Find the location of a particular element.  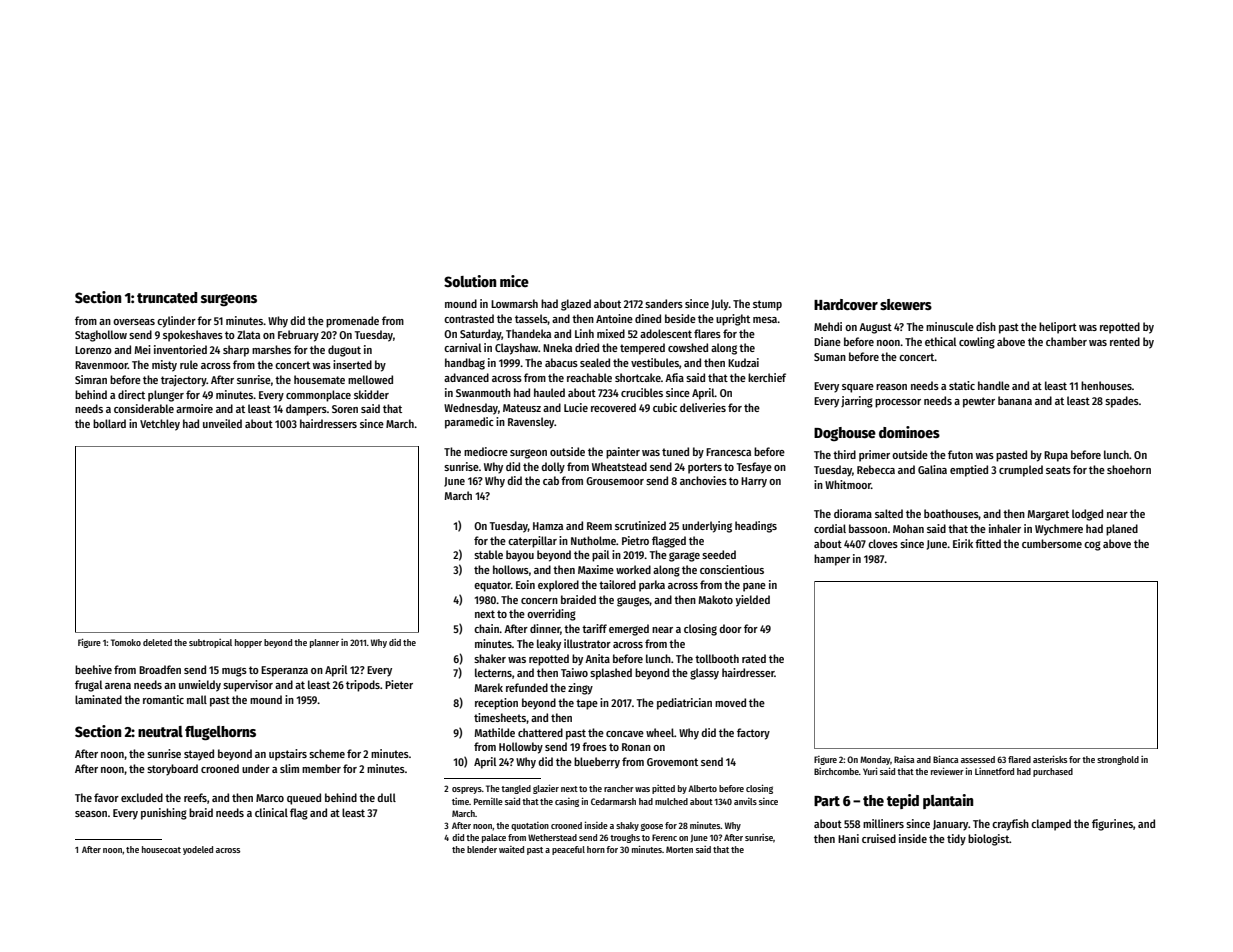

unveiled is located at coordinates (222, 423).
